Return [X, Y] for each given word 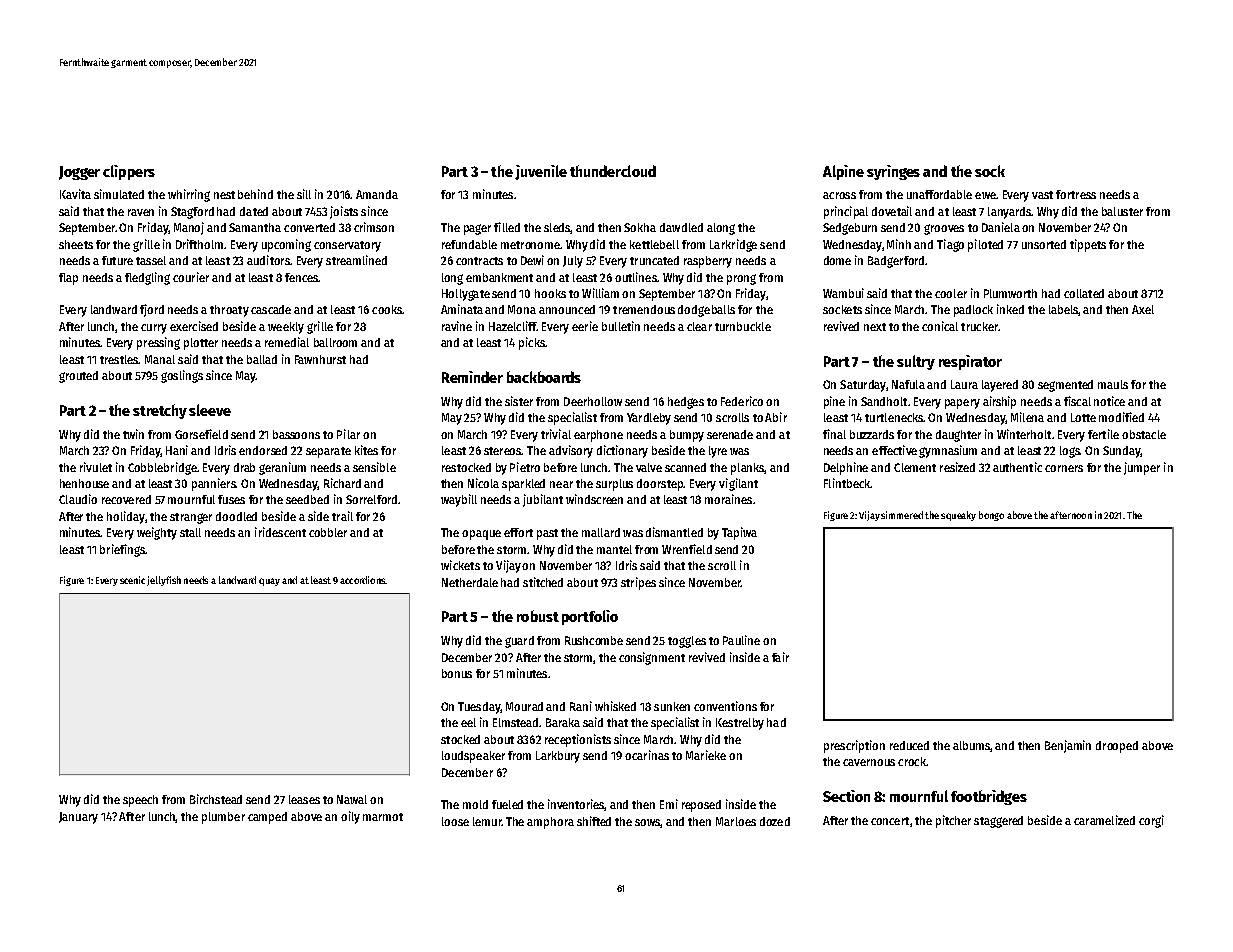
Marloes [736, 821]
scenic [132, 580]
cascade [271, 309]
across [839, 195]
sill [304, 194]
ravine [457, 326]
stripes [638, 583]
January [78, 818]
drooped [1117, 747]
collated [1084, 293]
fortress [1076, 194]
